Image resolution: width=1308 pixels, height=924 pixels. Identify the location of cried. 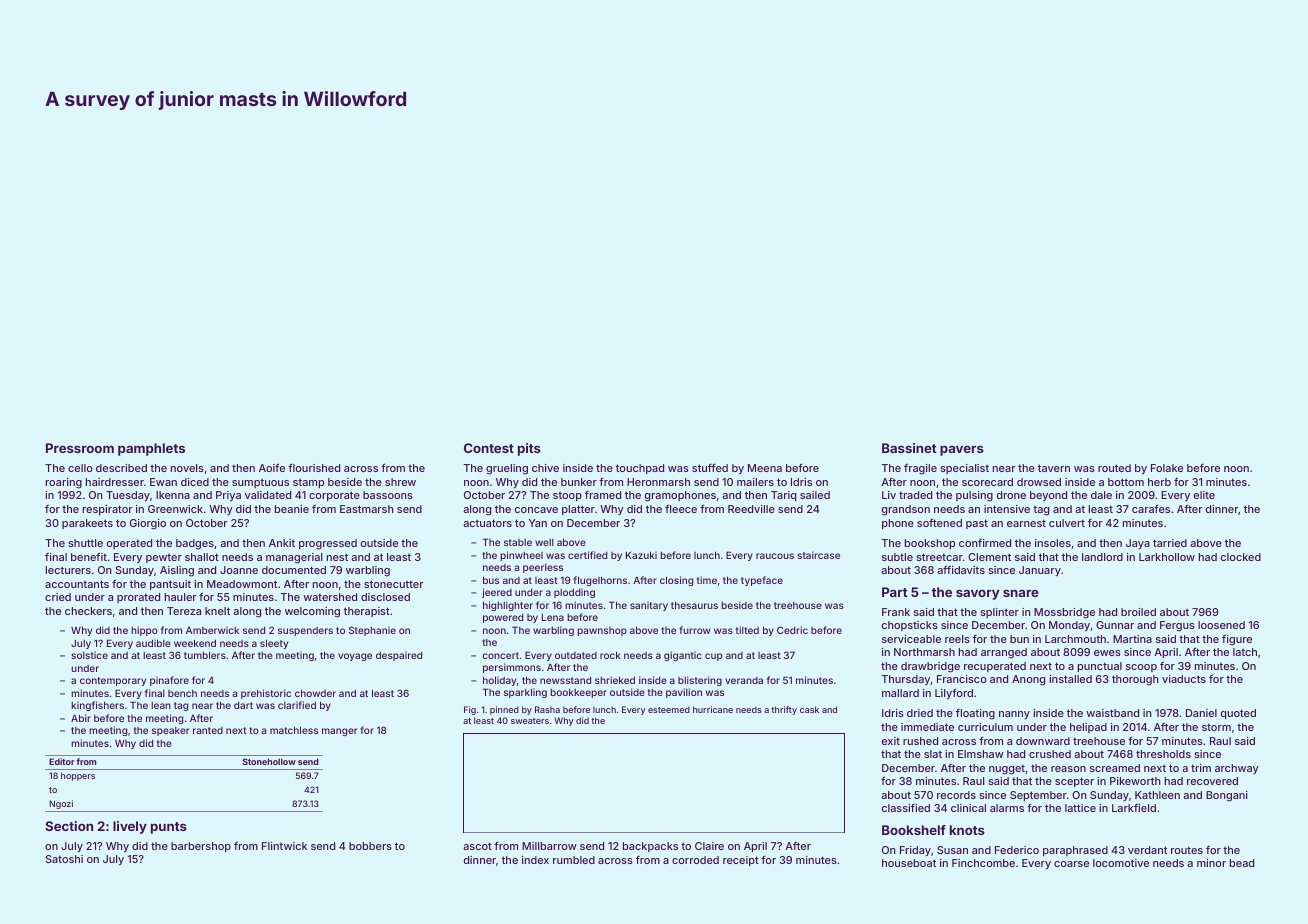
(58, 597).
